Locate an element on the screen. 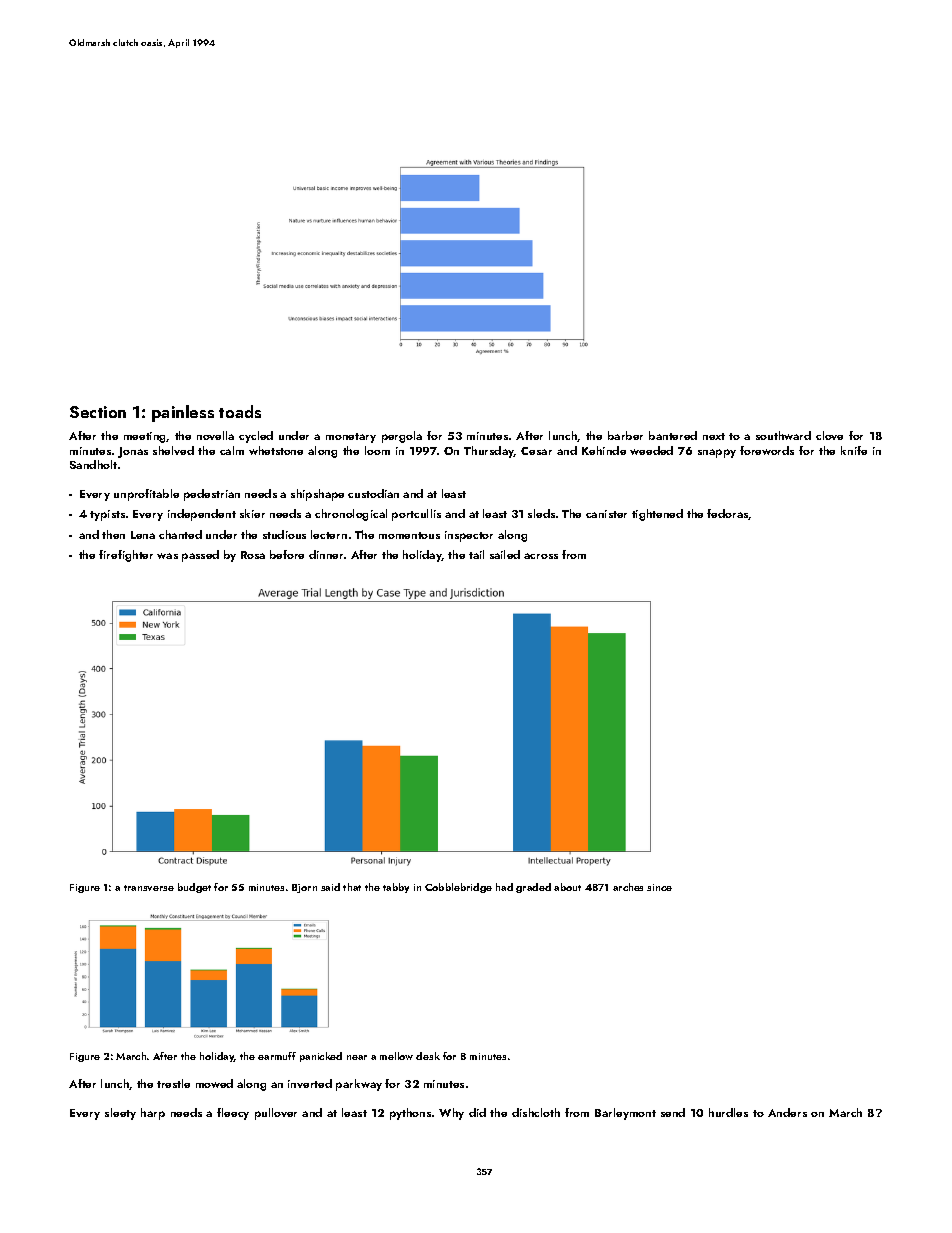 This screenshot has height=1233, width=952. transverse is located at coordinates (149, 888).
